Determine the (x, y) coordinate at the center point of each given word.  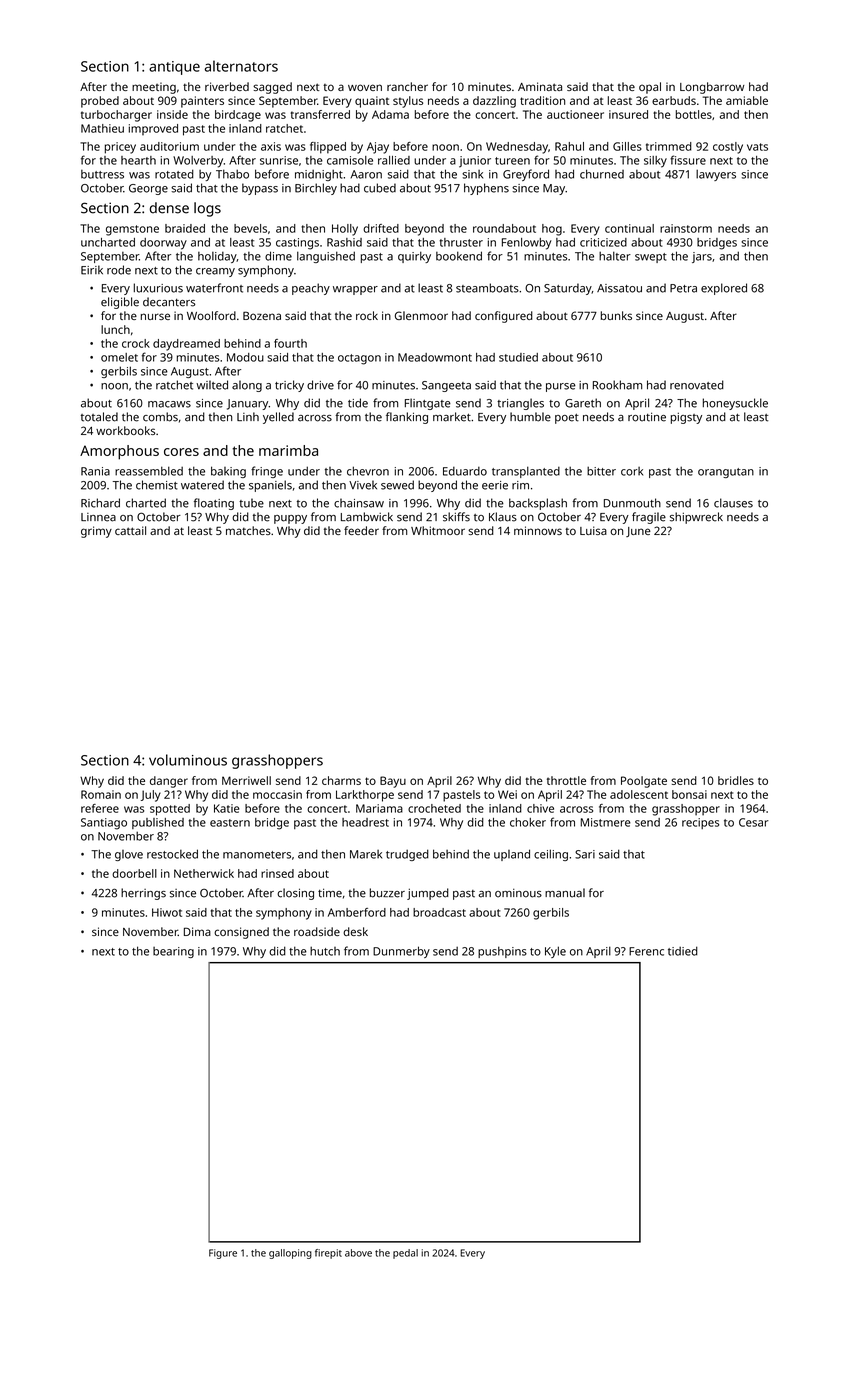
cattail (130, 530)
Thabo (232, 174)
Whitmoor (438, 530)
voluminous (188, 760)
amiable (747, 100)
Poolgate (644, 782)
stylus (408, 102)
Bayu (393, 782)
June (638, 532)
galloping (290, 1254)
